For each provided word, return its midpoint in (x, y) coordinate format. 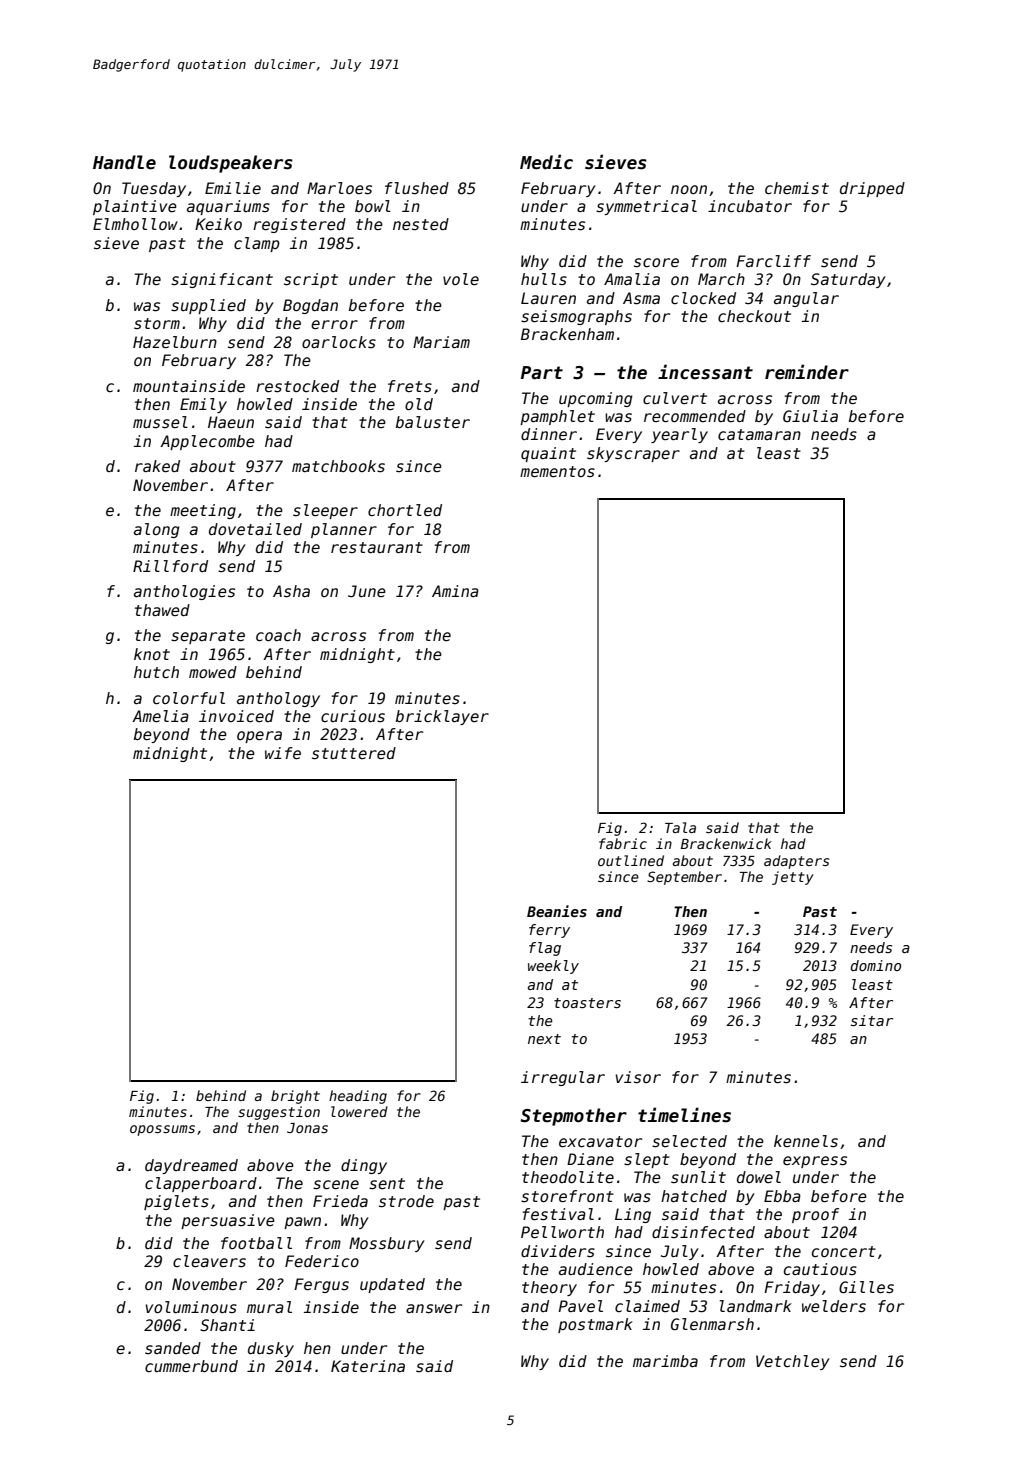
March (721, 279)
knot (152, 654)
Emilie (233, 188)
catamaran (759, 434)
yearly (679, 435)
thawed (162, 610)
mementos (557, 471)
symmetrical (646, 207)
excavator (600, 1141)
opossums (162, 1130)
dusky (271, 1349)
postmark (595, 1325)
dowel (759, 1177)
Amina (455, 591)
